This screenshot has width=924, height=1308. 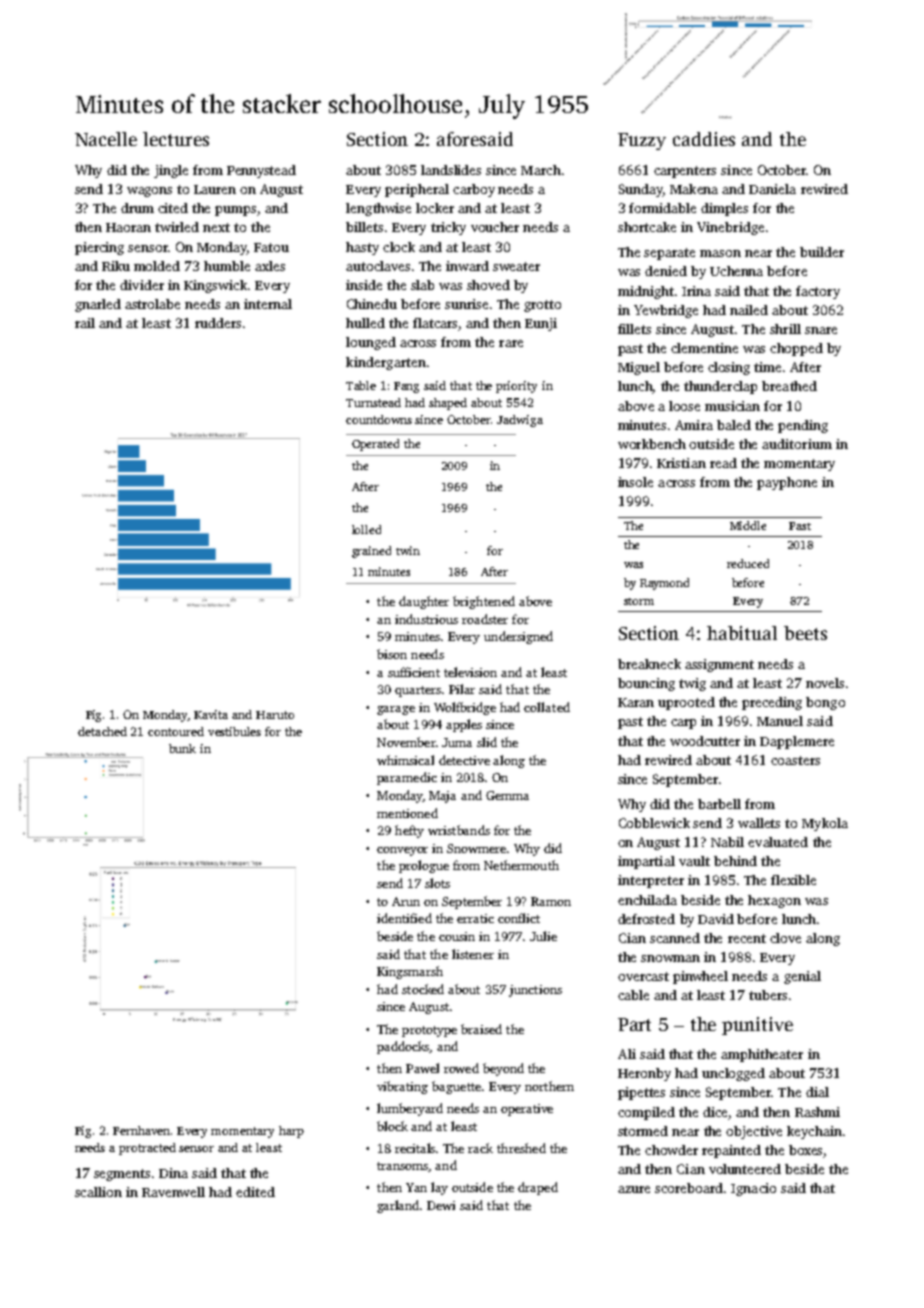 What do you see at coordinates (423, 989) in the screenshot?
I see `stocked` at bounding box center [423, 989].
